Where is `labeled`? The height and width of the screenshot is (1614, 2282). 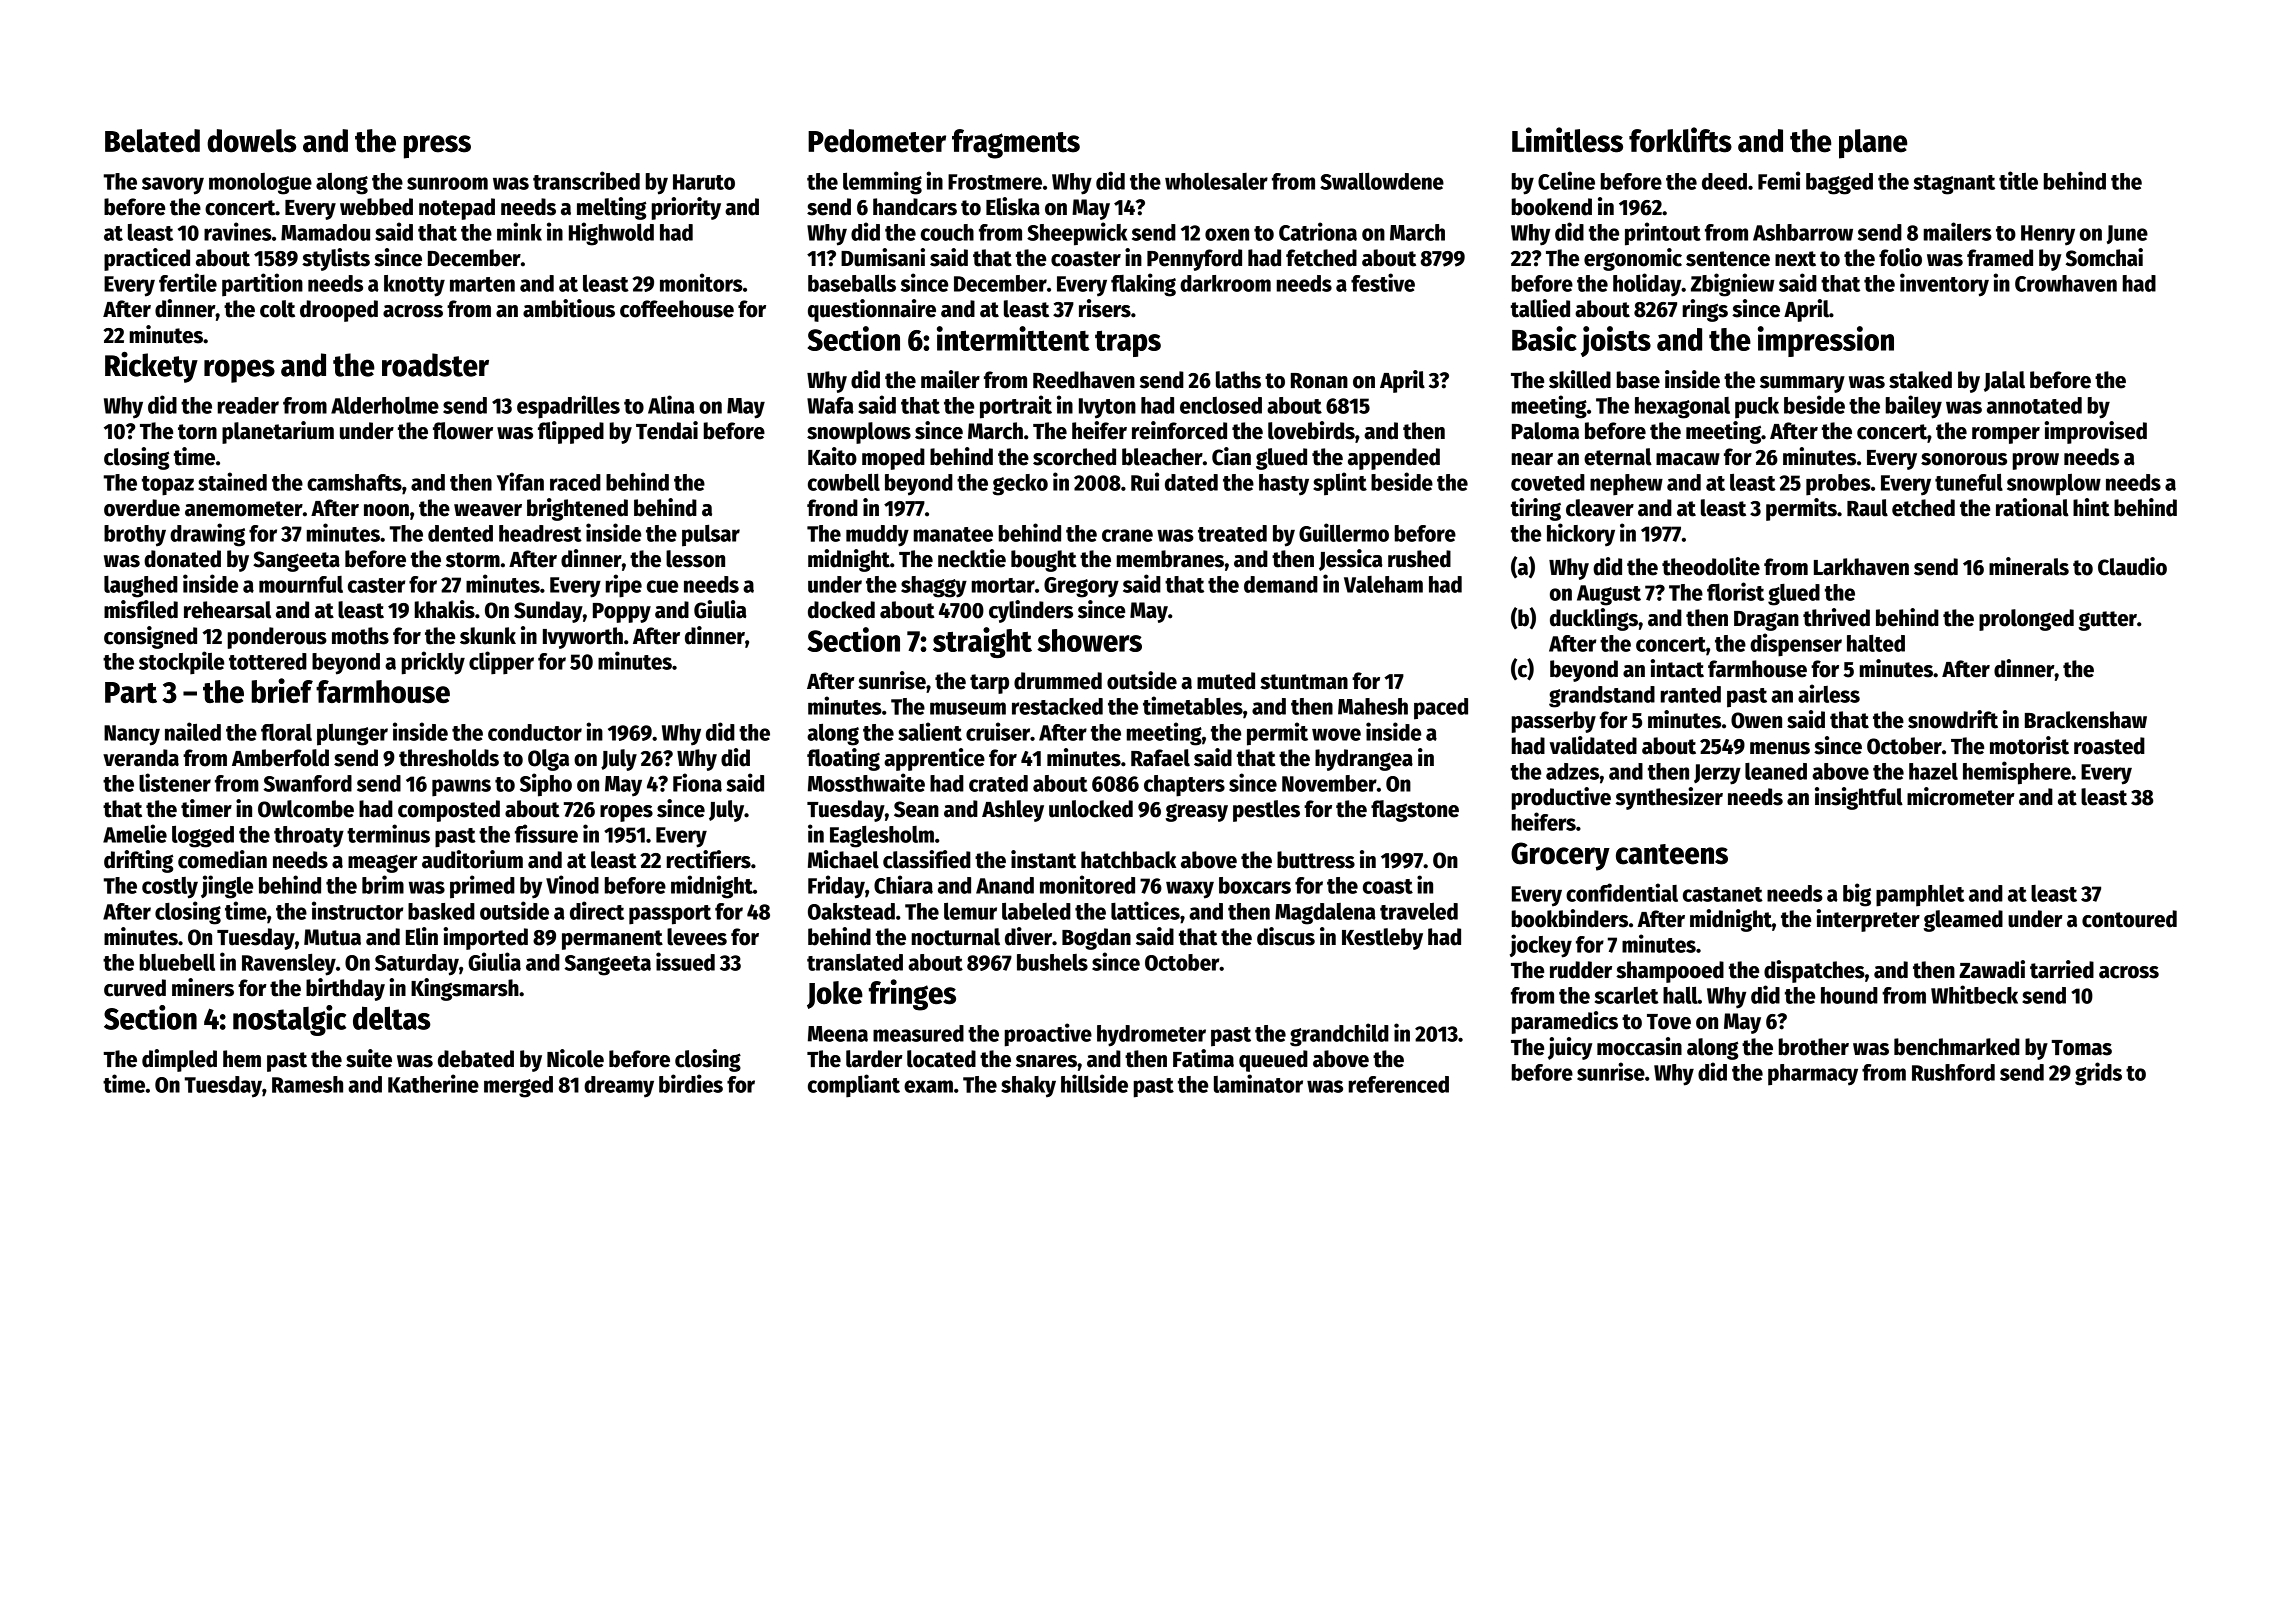
labeled is located at coordinates (1036, 911).
